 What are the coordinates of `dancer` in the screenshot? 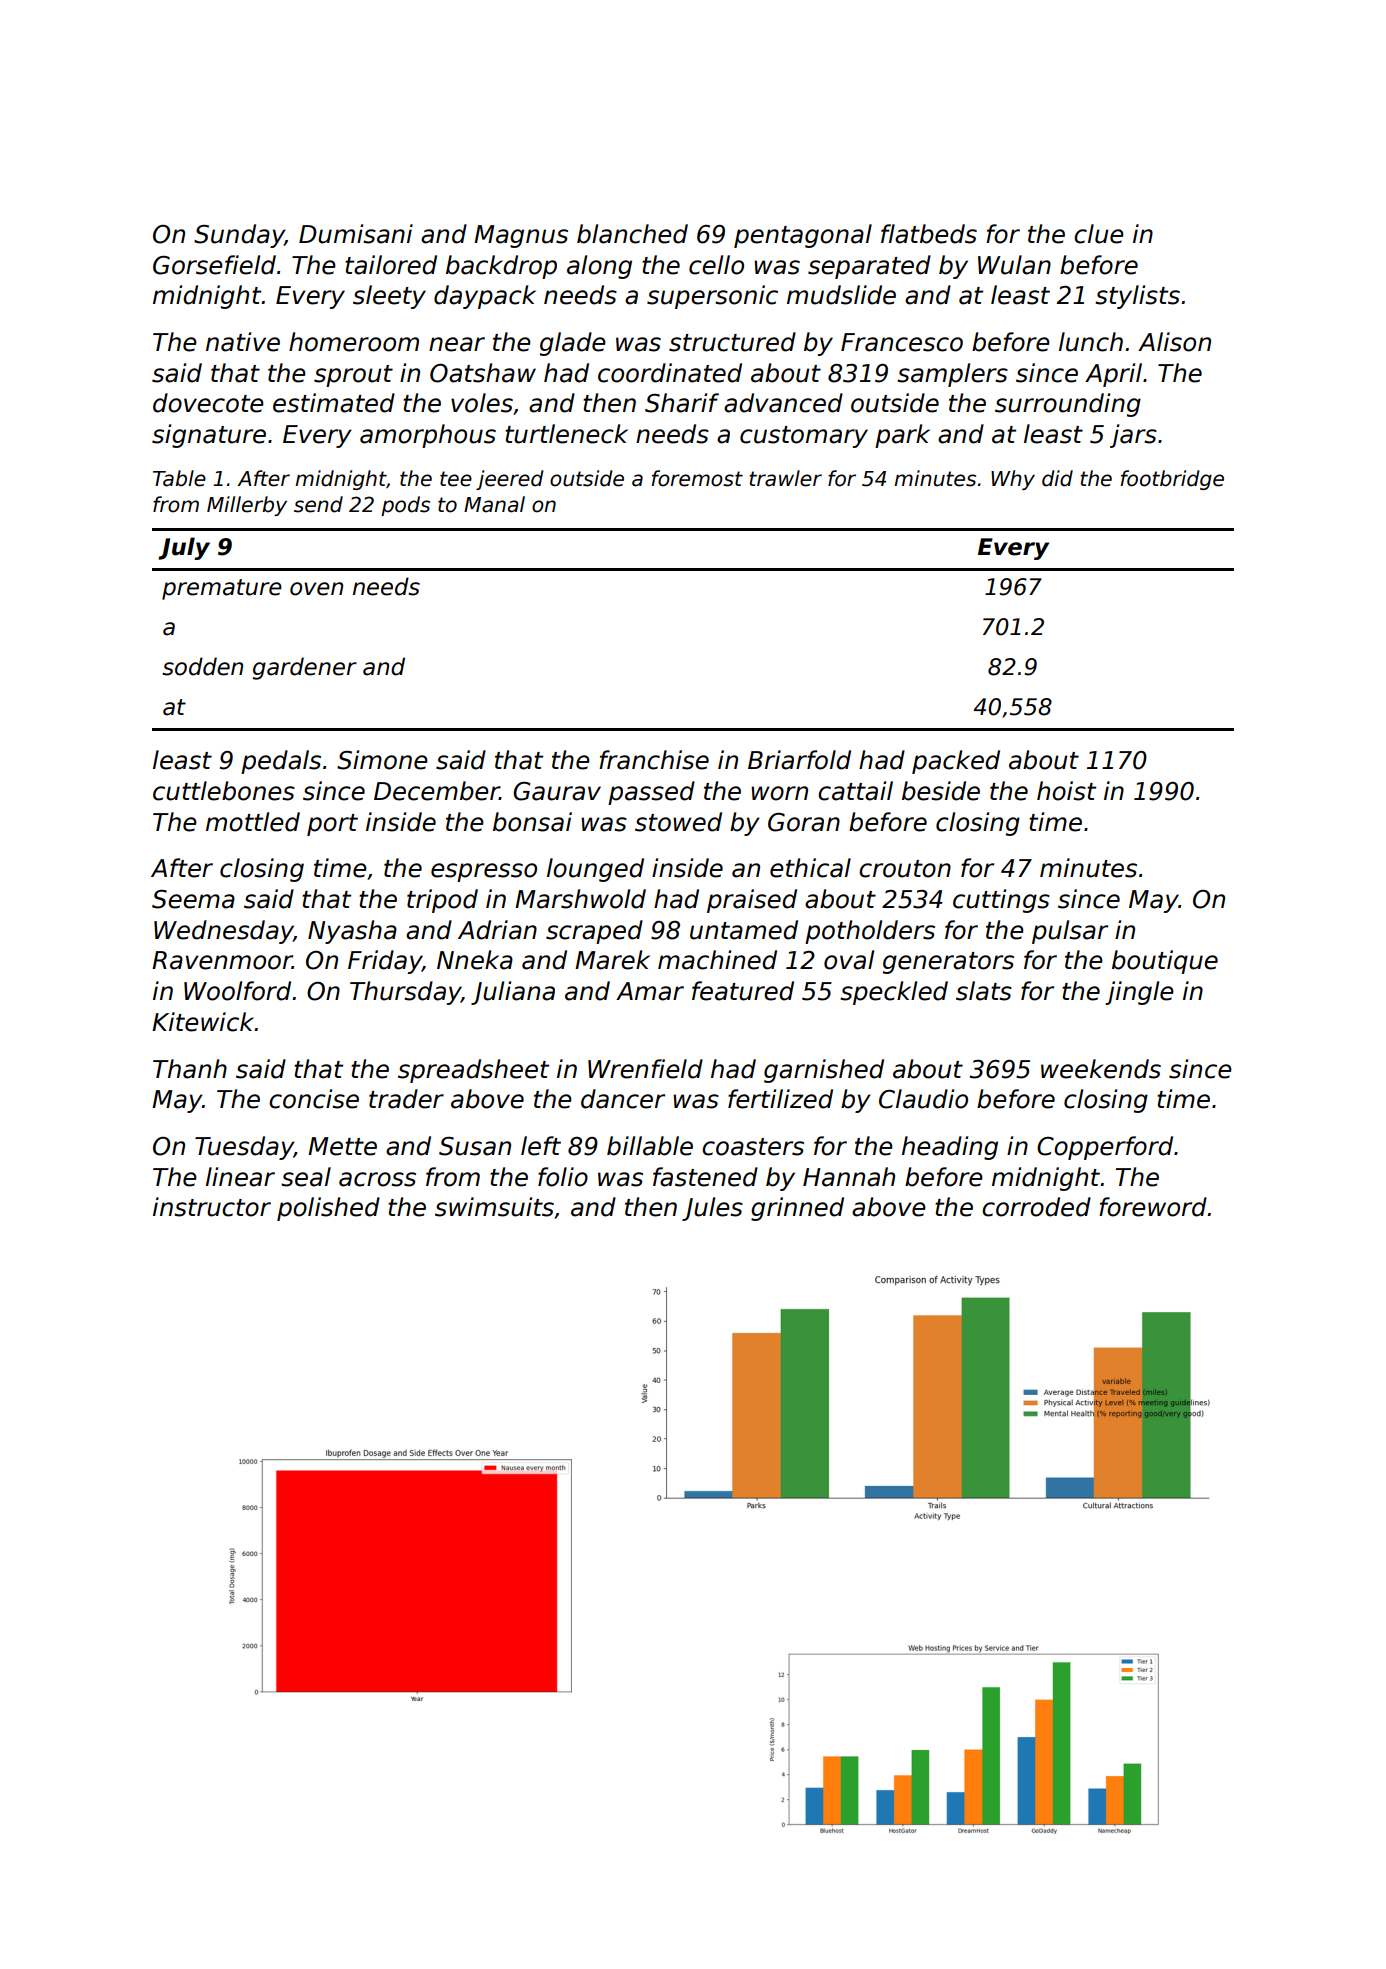 It's located at (623, 1099).
